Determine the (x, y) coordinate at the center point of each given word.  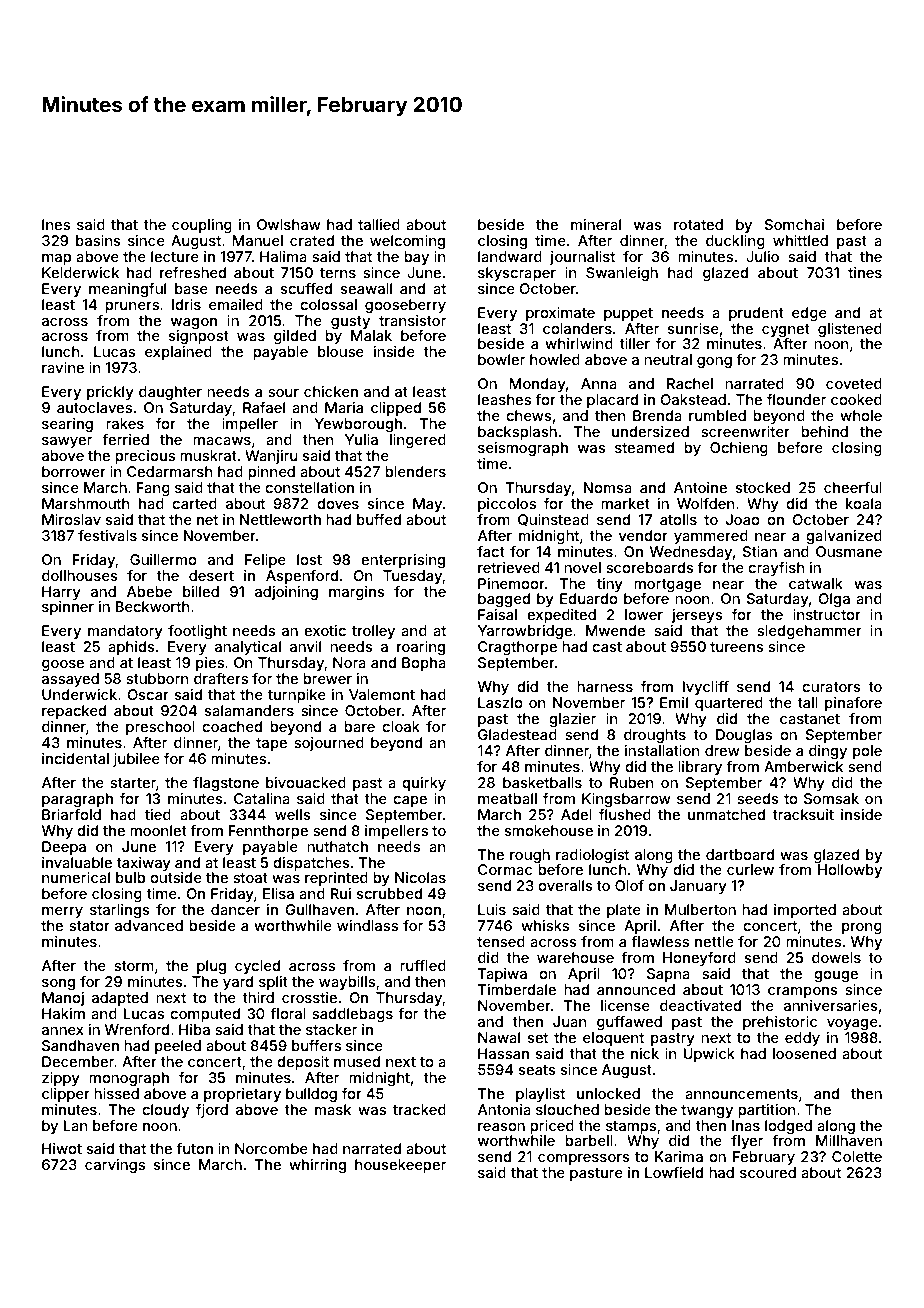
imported (805, 911)
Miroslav (71, 519)
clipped (396, 409)
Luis (492, 909)
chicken (331, 391)
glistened (850, 330)
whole (861, 415)
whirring (317, 1166)
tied (158, 814)
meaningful (127, 290)
